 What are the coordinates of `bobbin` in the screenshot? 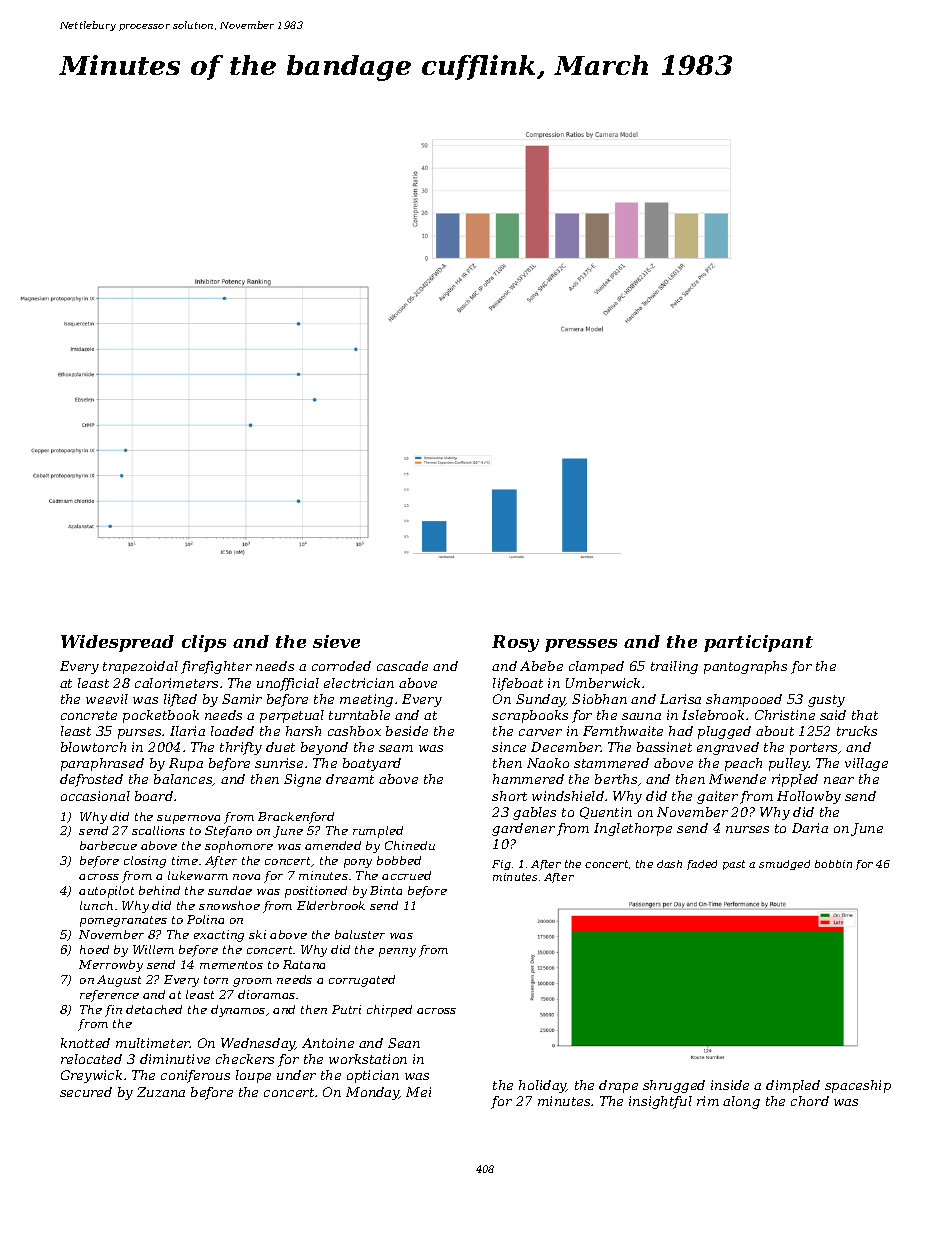 It's located at (833, 864).
